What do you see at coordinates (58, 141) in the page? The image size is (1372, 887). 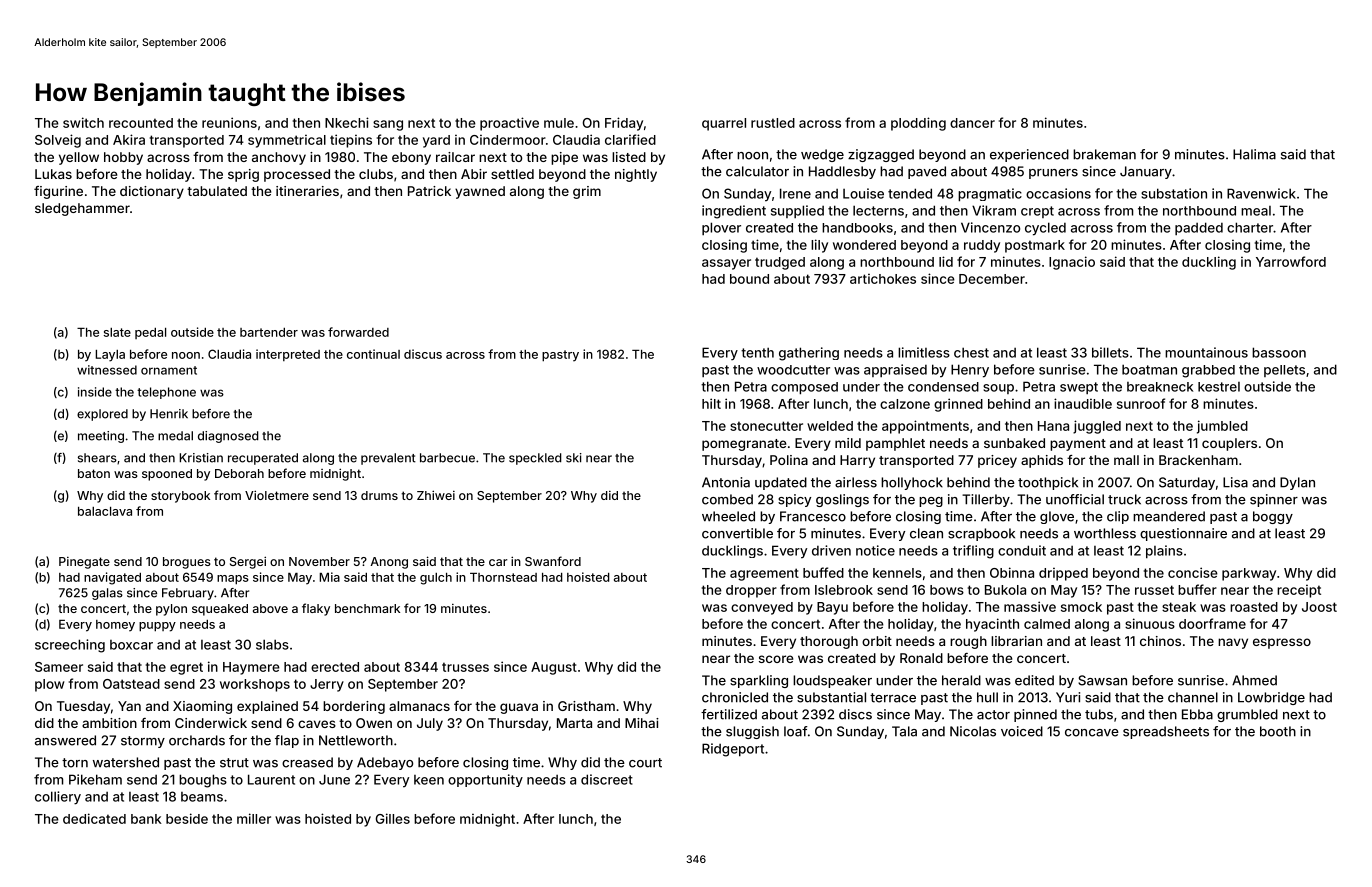 I see `Solveig` at bounding box center [58, 141].
